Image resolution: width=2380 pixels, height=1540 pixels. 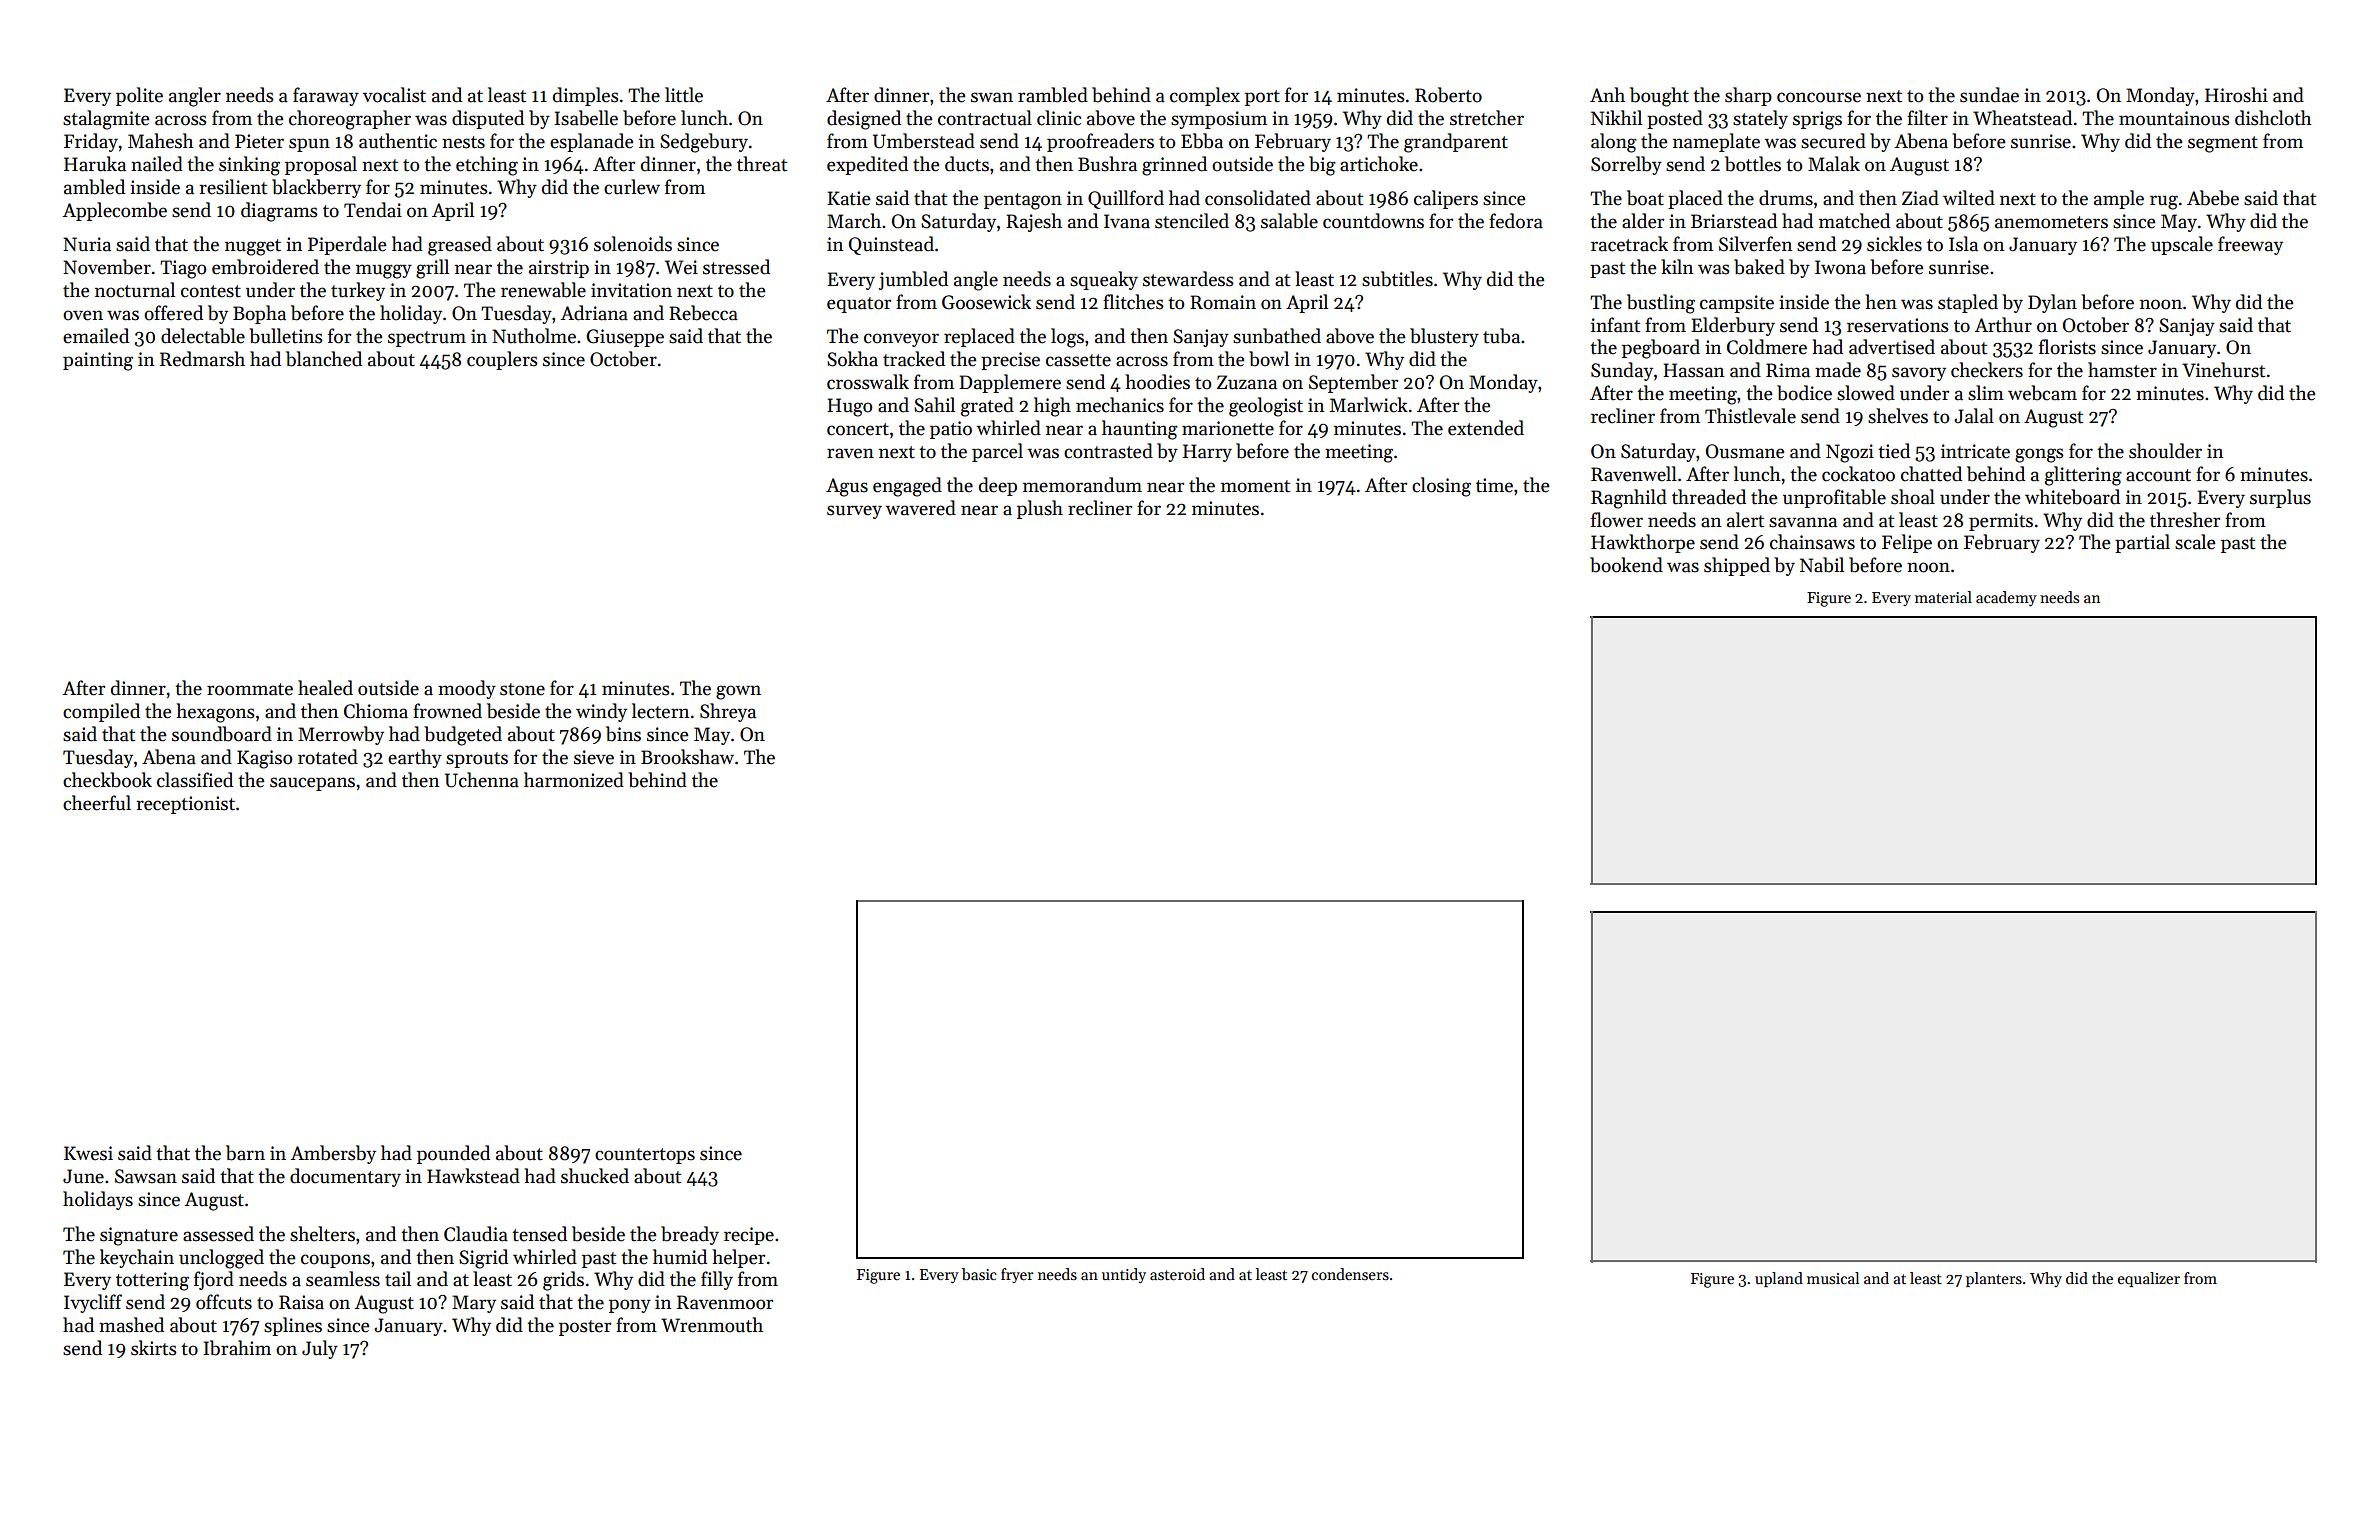 What do you see at coordinates (859, 305) in the screenshot?
I see `equator` at bounding box center [859, 305].
